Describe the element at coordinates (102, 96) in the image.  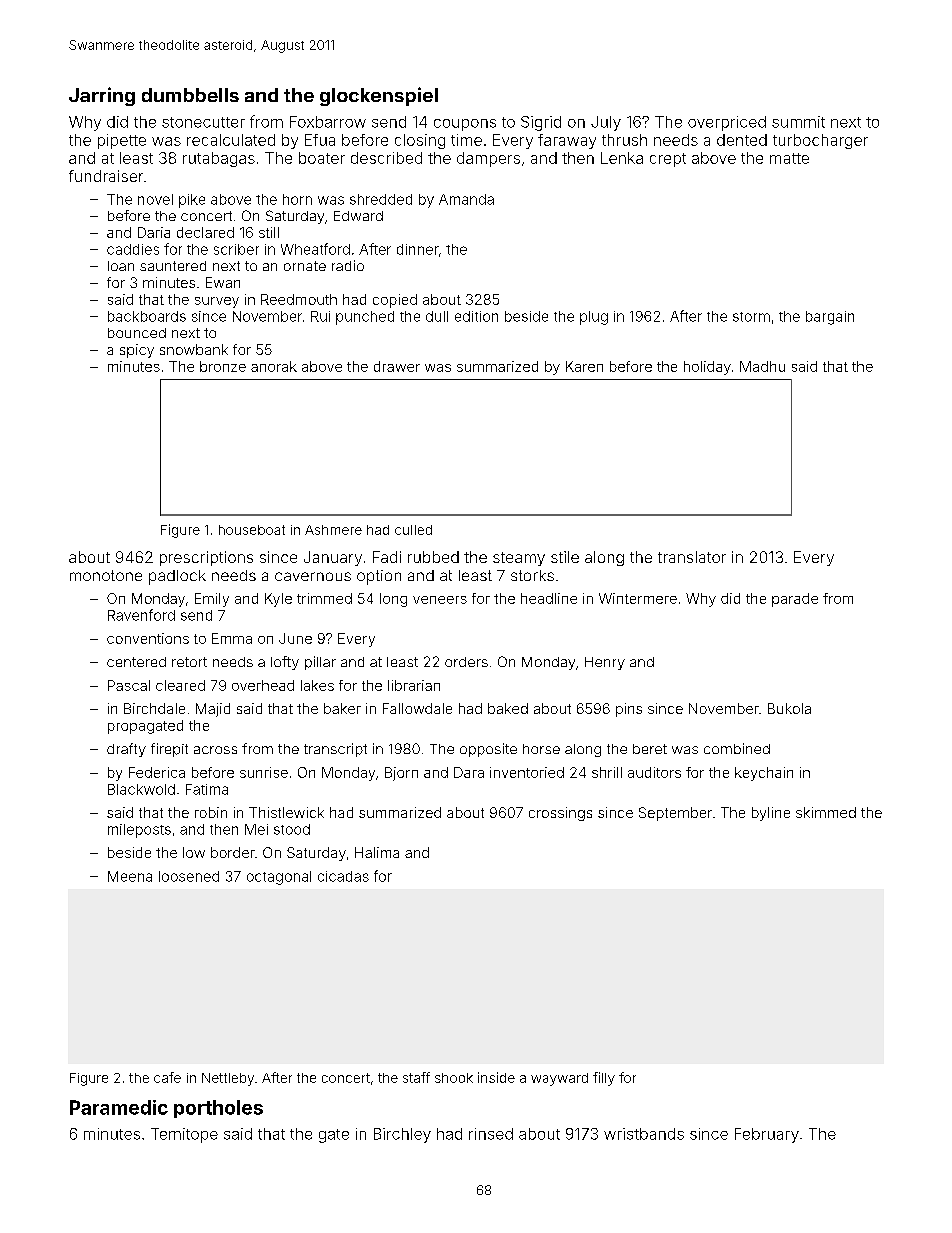
I see `Jarring` at that location.
